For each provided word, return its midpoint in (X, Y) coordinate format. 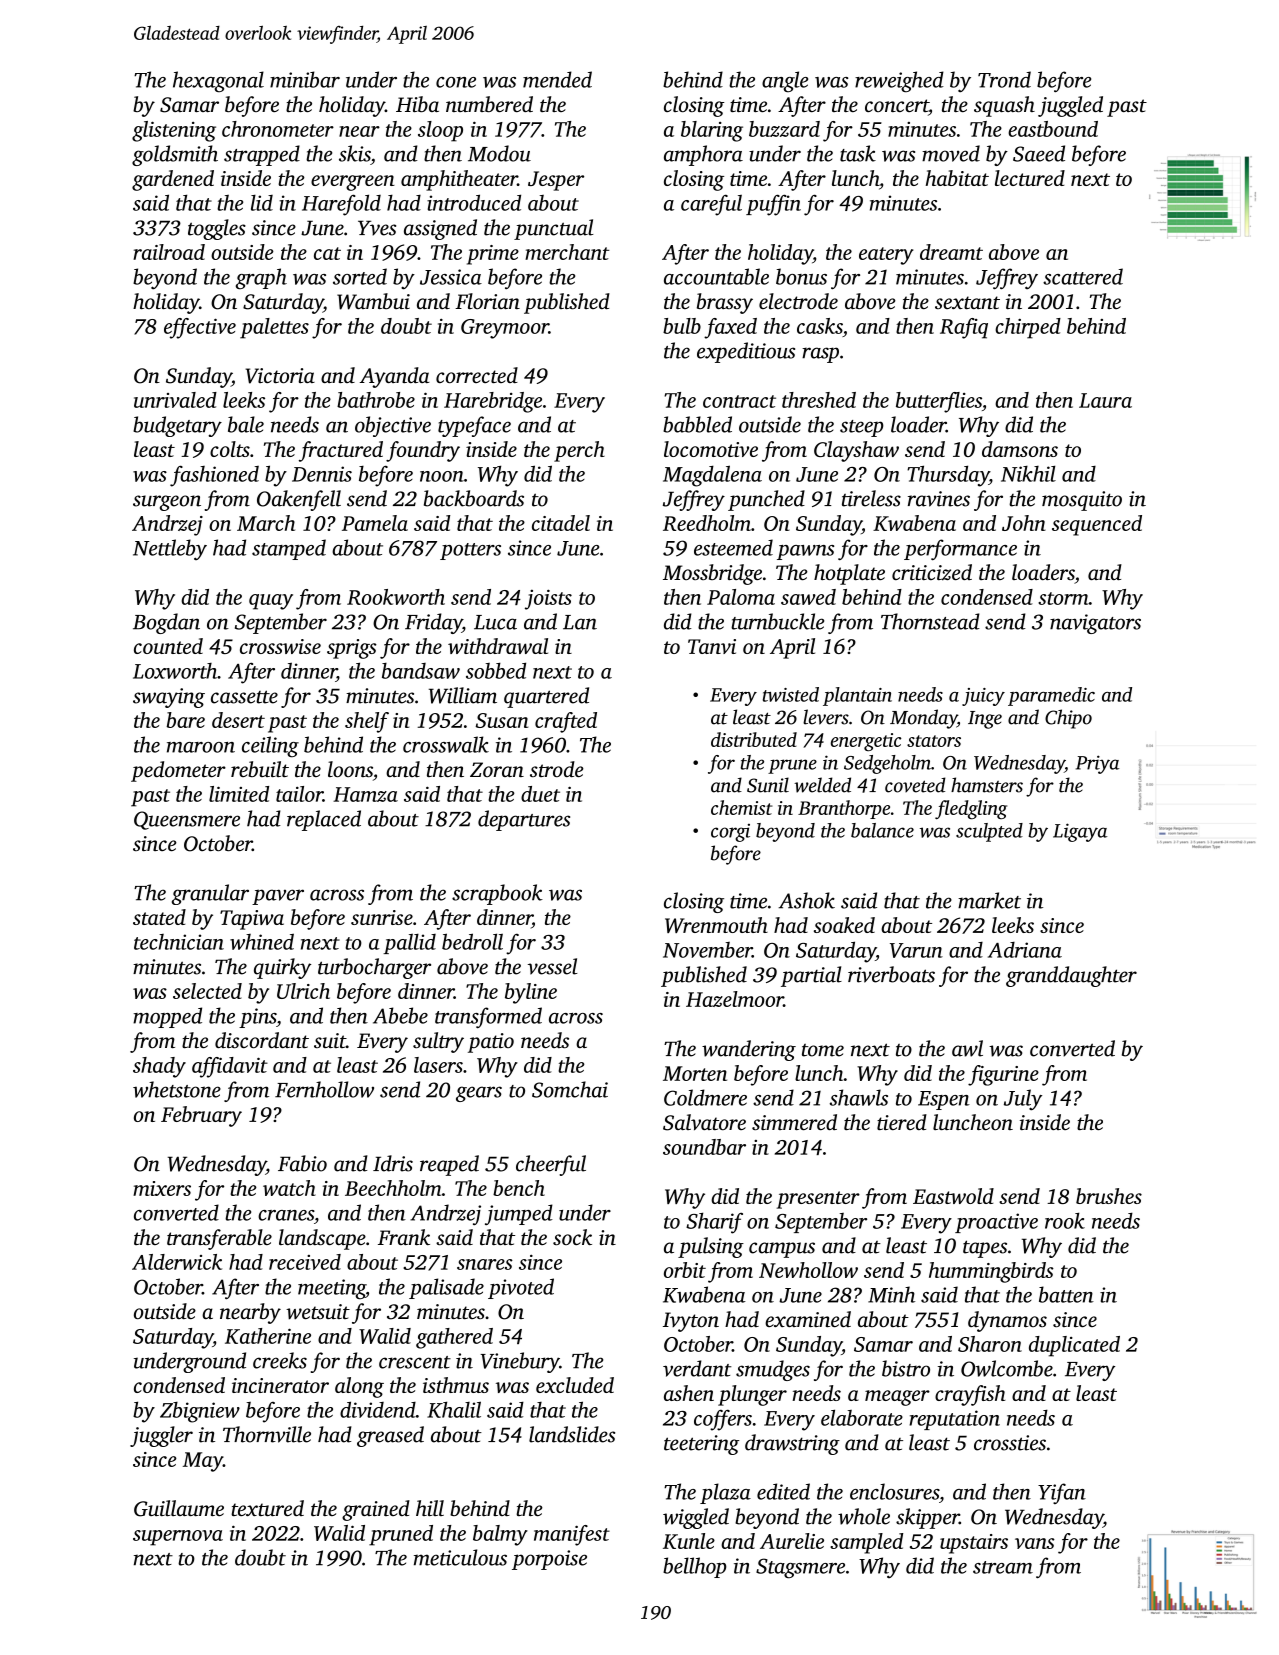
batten (1066, 1294)
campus (782, 1250)
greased (390, 1436)
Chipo (1068, 719)
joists (548, 599)
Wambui (373, 301)
